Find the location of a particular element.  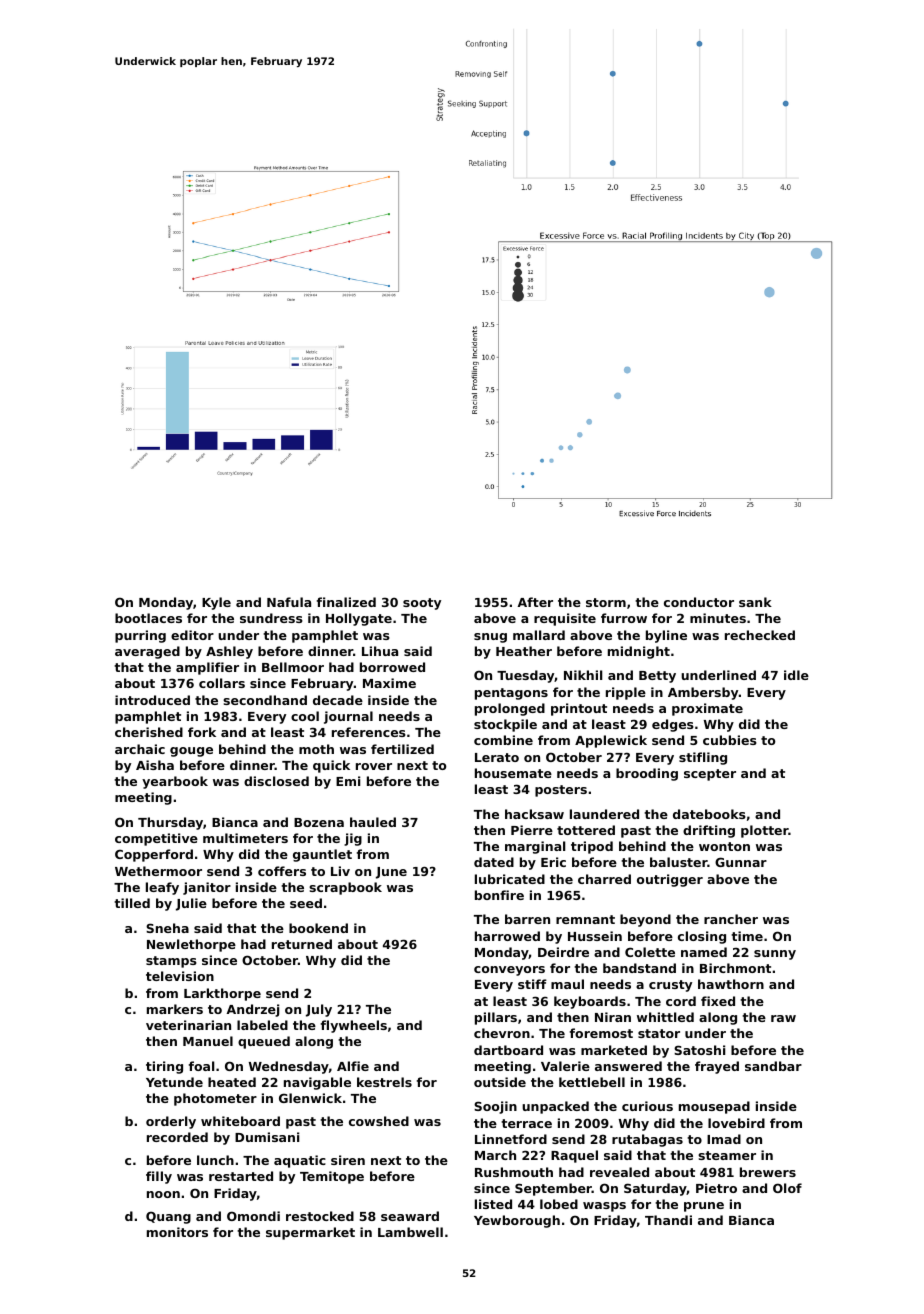

Kyle is located at coordinates (216, 603).
